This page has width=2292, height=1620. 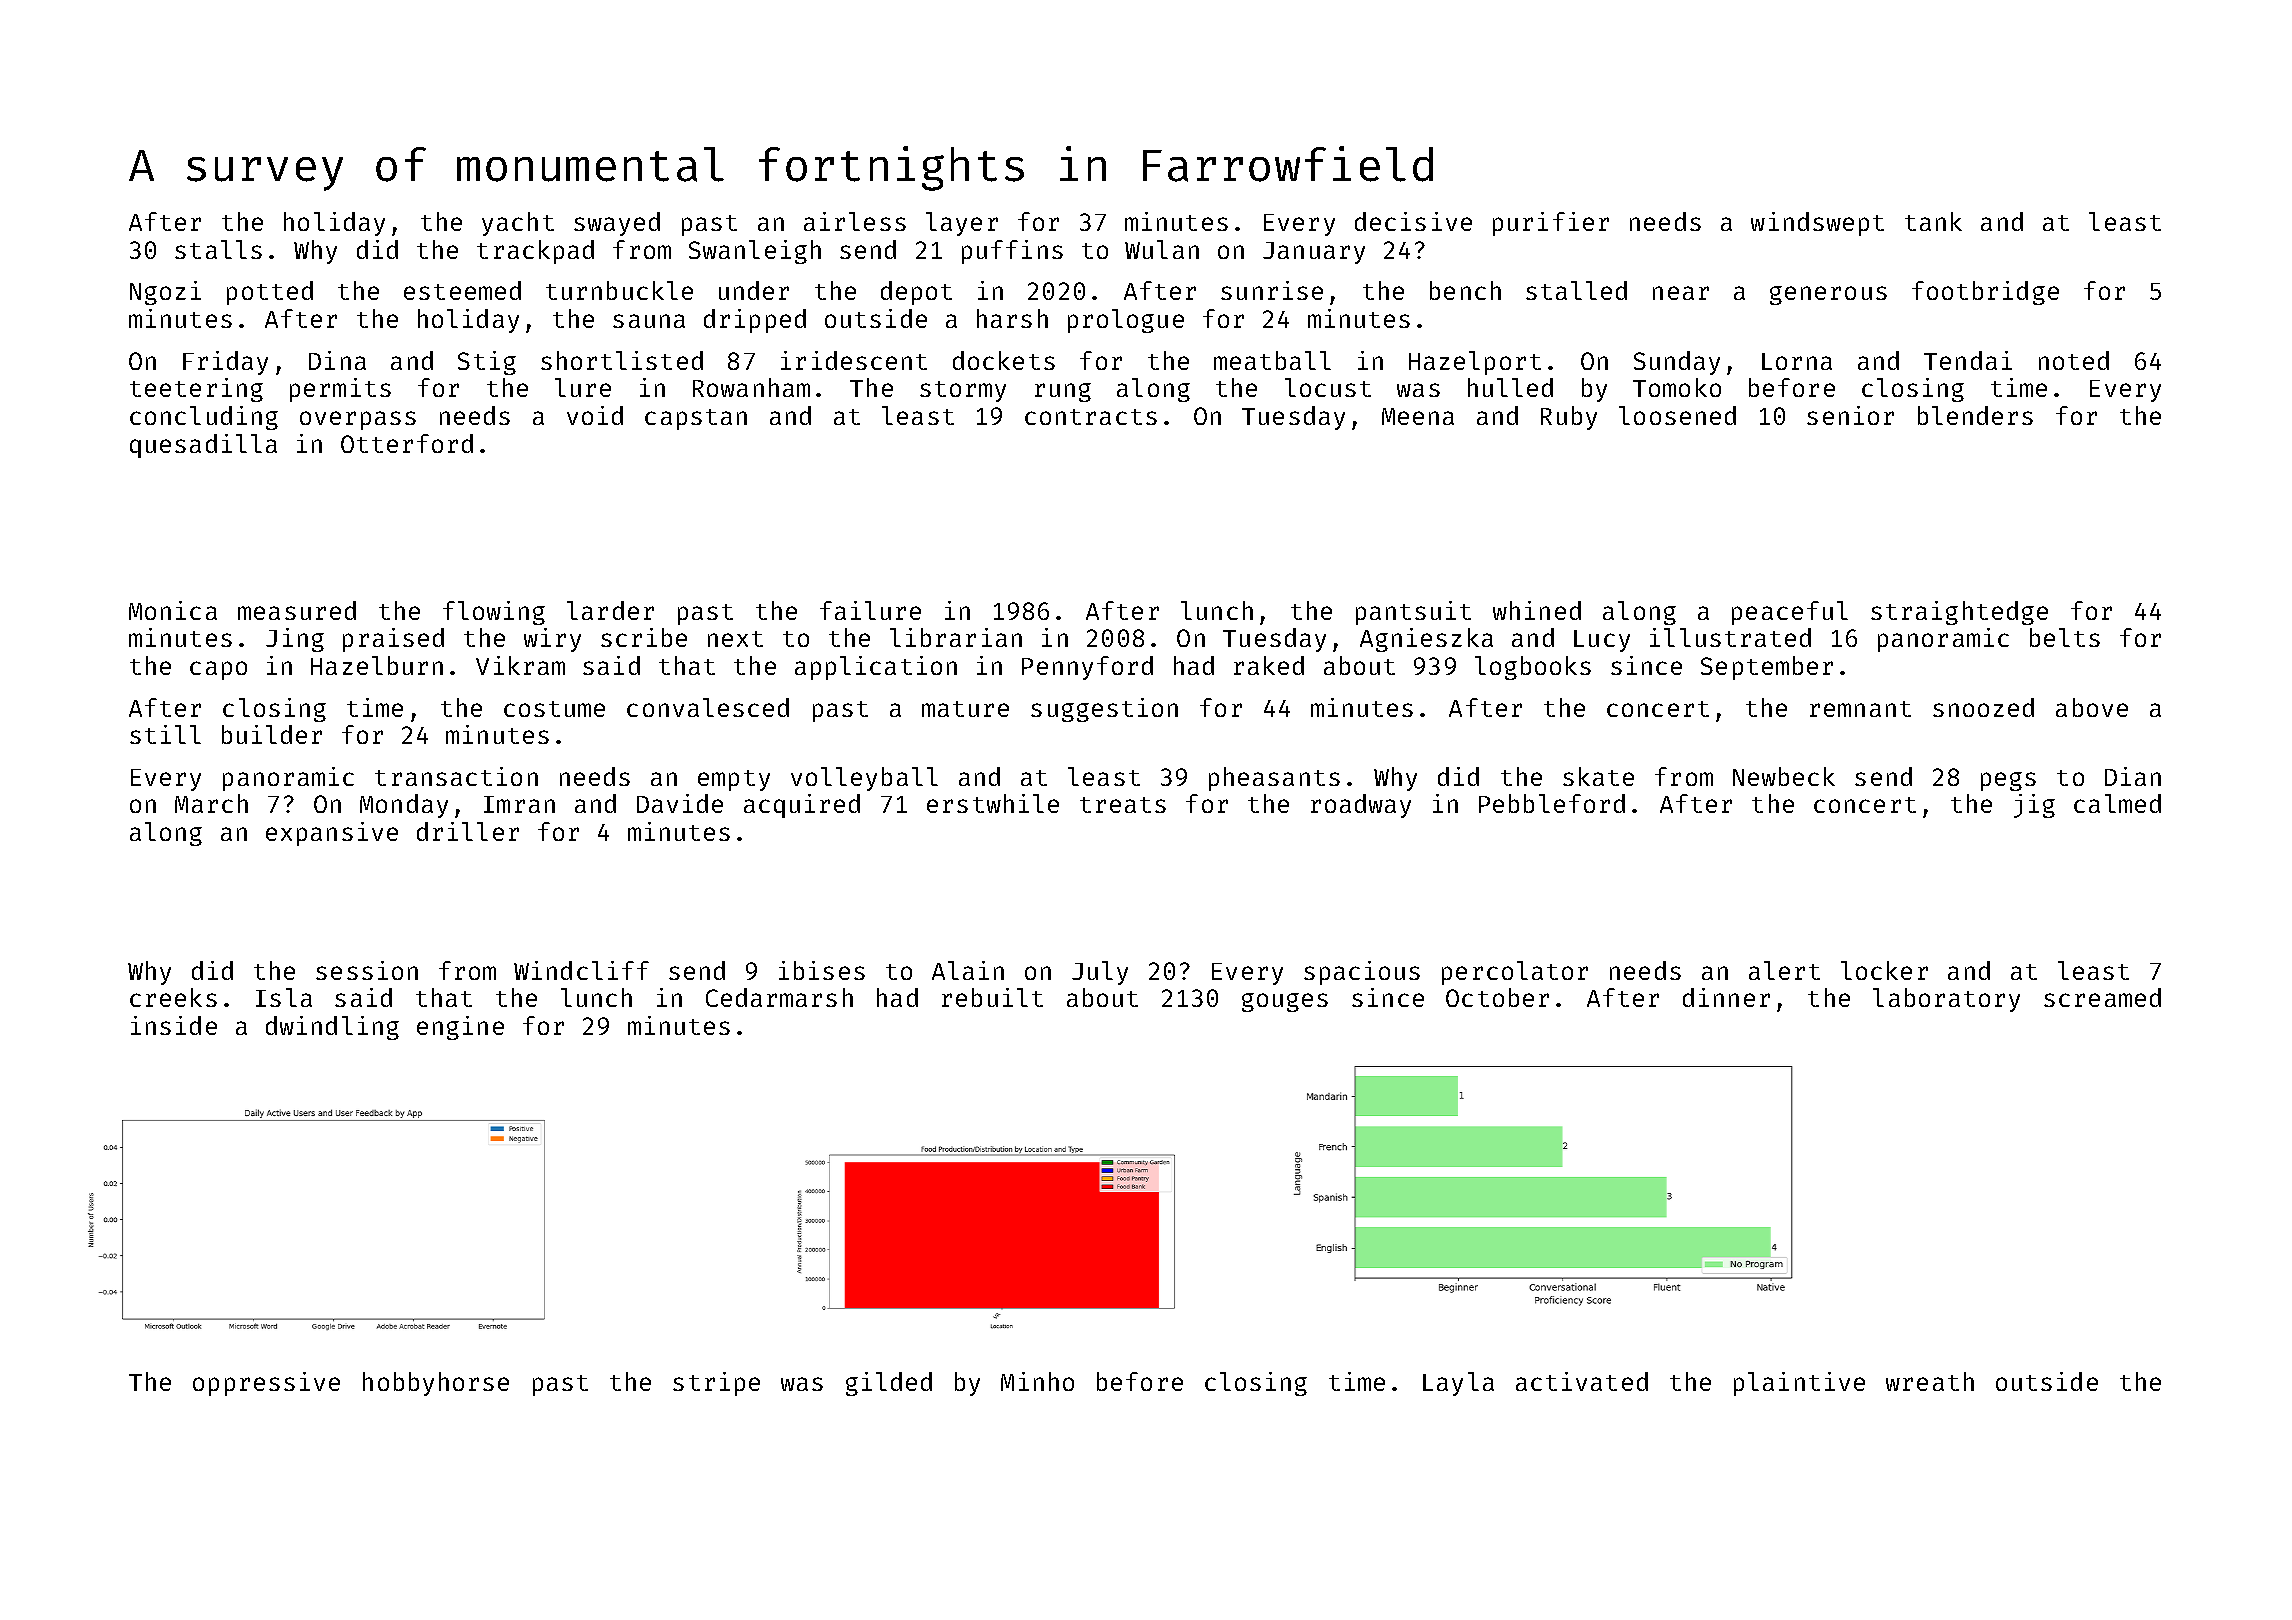 I want to click on Wulan, so click(x=1162, y=249).
